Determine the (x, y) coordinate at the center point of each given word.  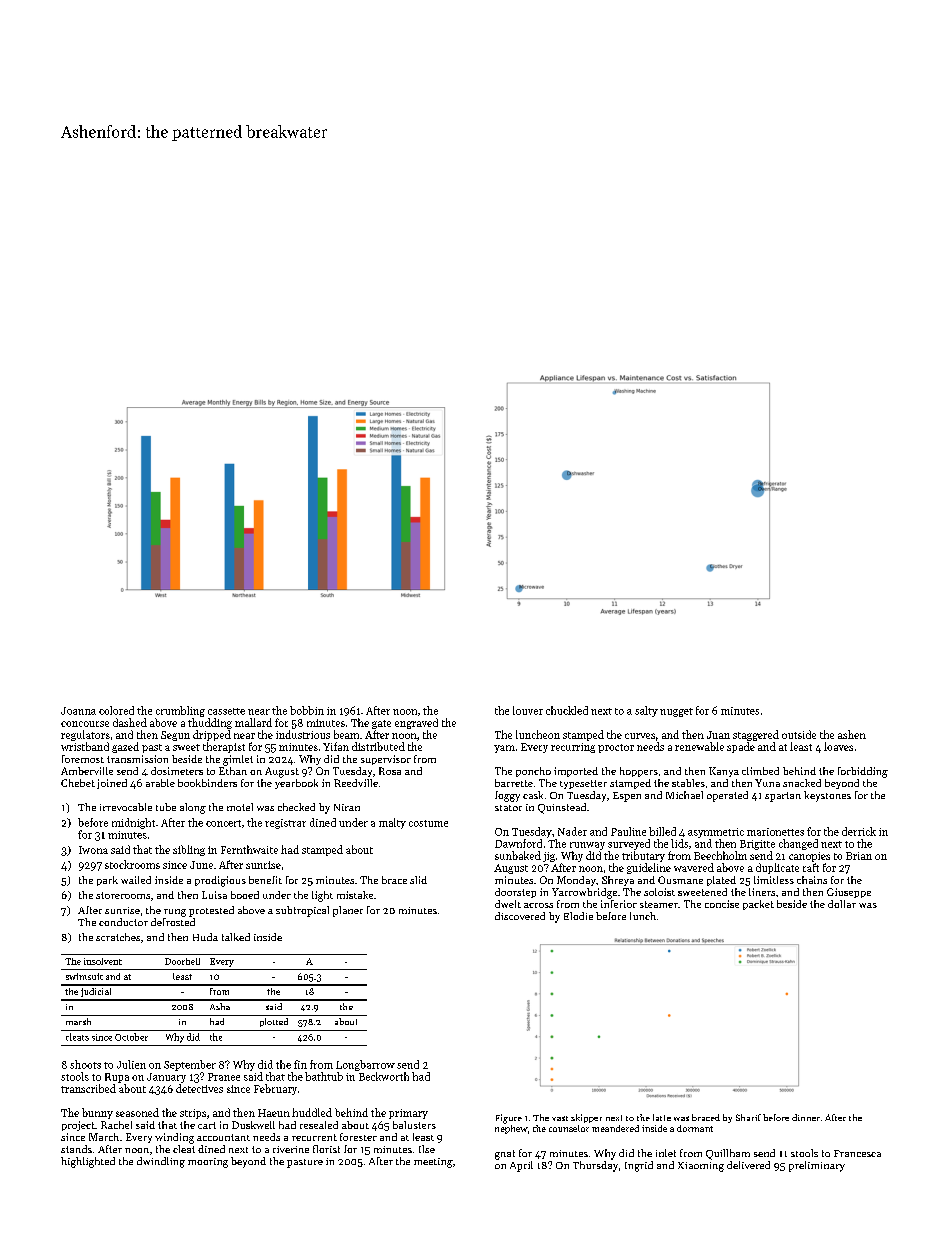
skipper (586, 1118)
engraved (416, 723)
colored (116, 710)
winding (174, 1138)
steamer (659, 904)
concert (223, 823)
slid (418, 880)
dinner (806, 1117)
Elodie (578, 916)
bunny (97, 1113)
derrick (859, 831)
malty (392, 823)
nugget (676, 712)
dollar (842, 904)
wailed (136, 880)
